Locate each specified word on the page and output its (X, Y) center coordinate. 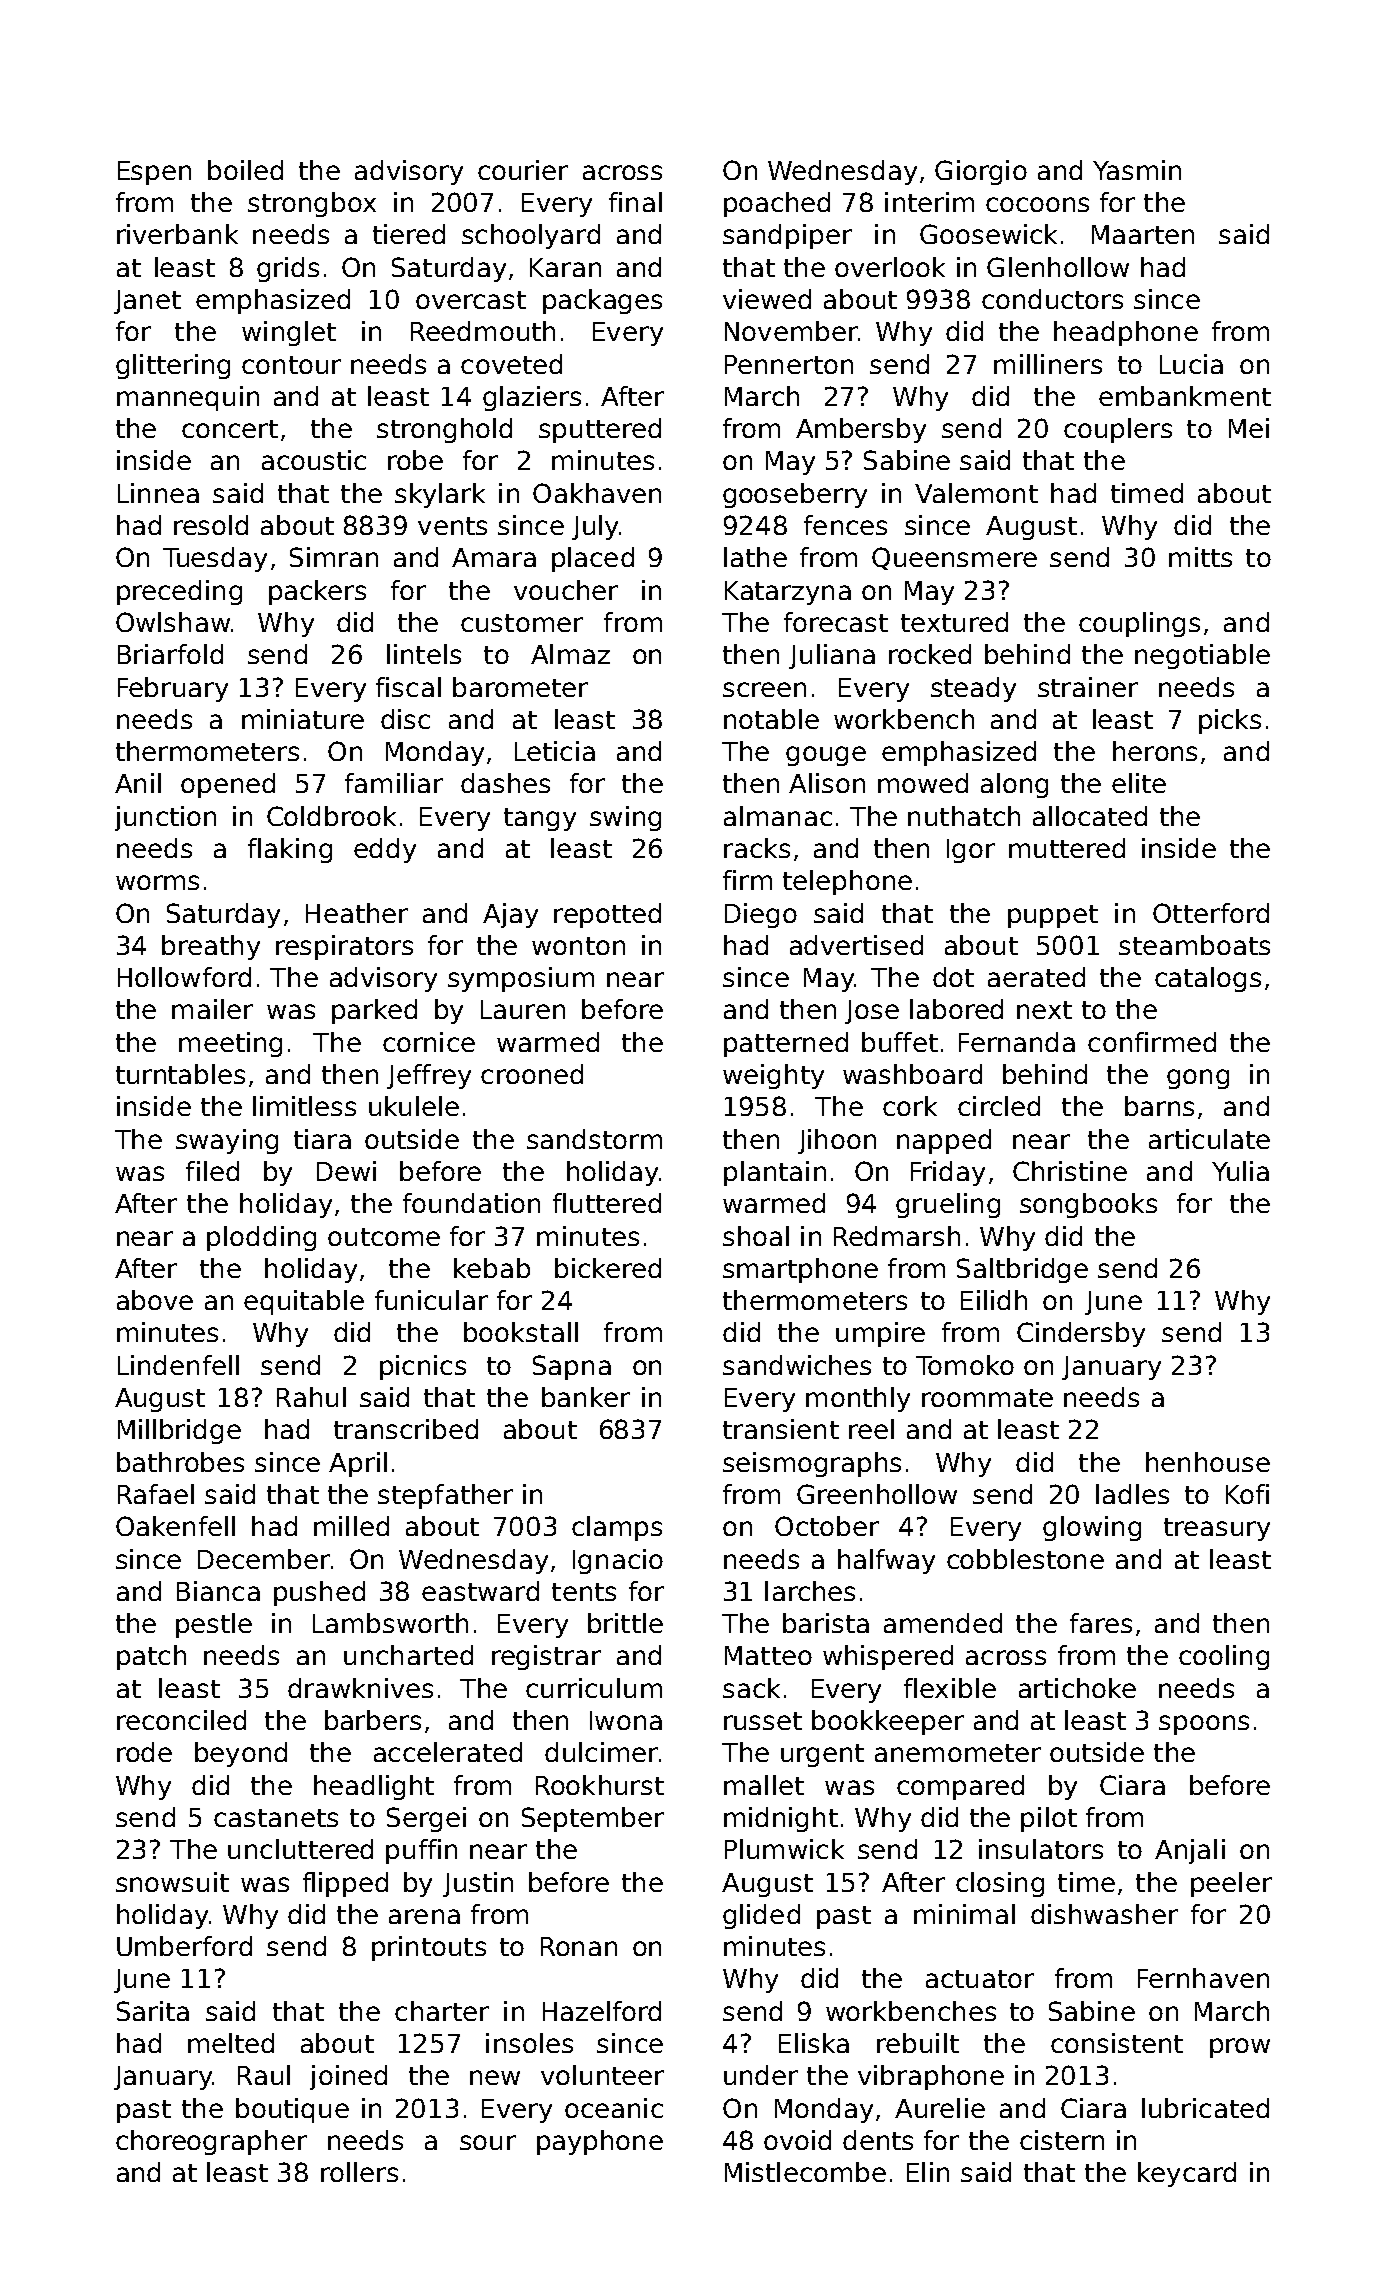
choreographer (211, 2142)
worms (157, 882)
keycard (1187, 2174)
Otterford (1211, 913)
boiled (245, 170)
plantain (775, 1173)
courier (523, 170)
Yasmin (1137, 170)
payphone (600, 2142)
